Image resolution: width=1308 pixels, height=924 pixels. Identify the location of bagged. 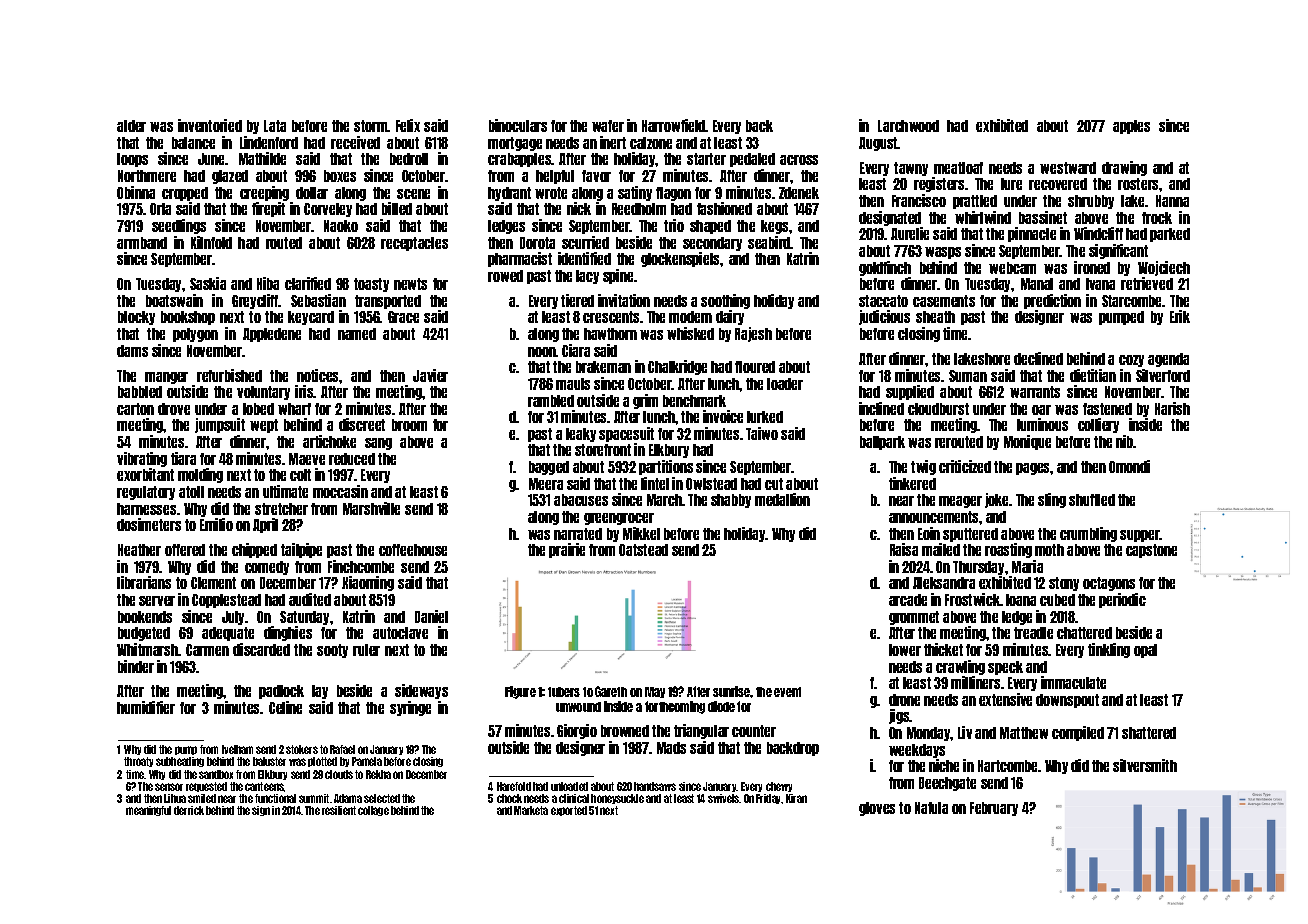
(549, 468).
